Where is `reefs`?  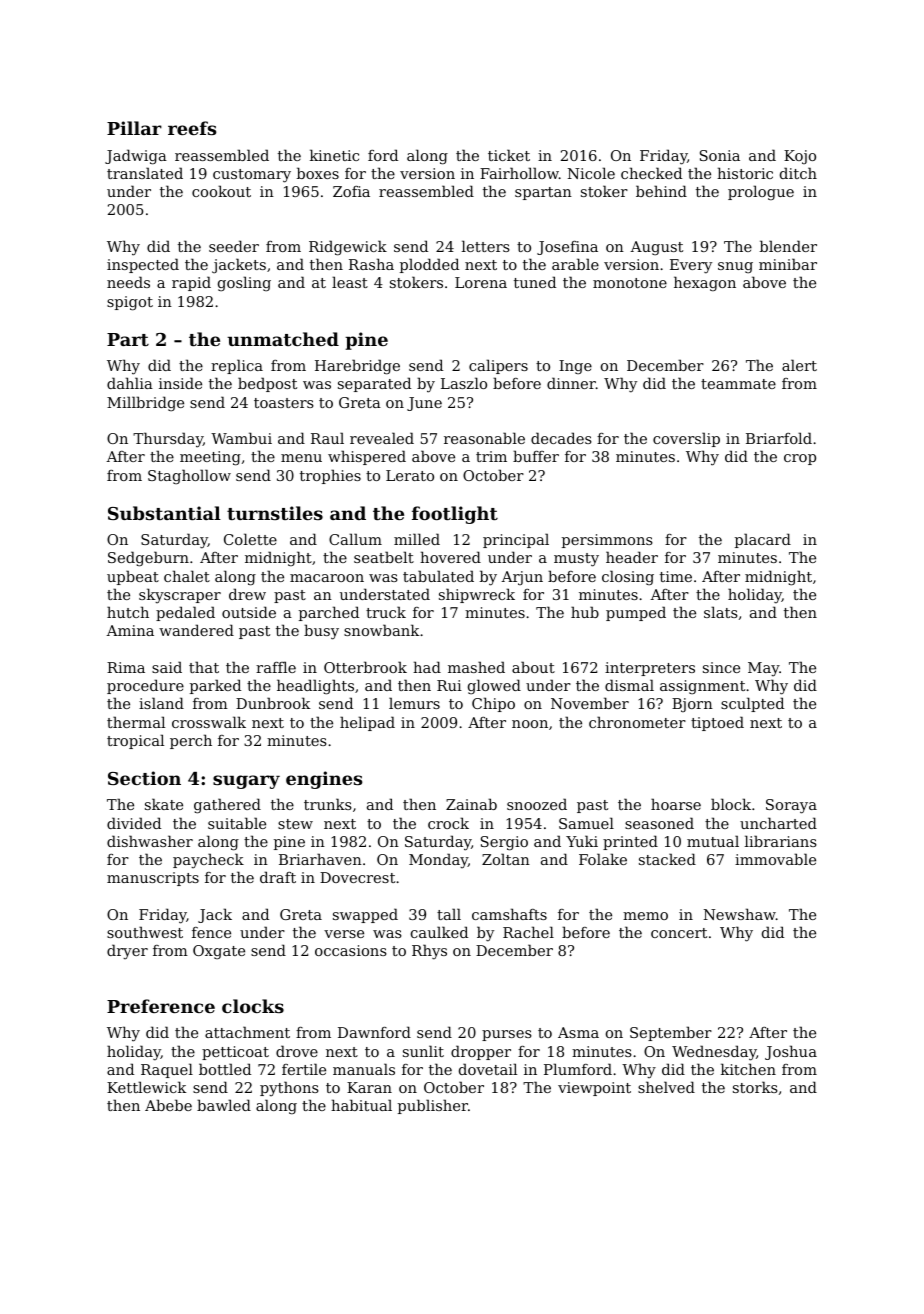 reefs is located at coordinates (192, 128).
